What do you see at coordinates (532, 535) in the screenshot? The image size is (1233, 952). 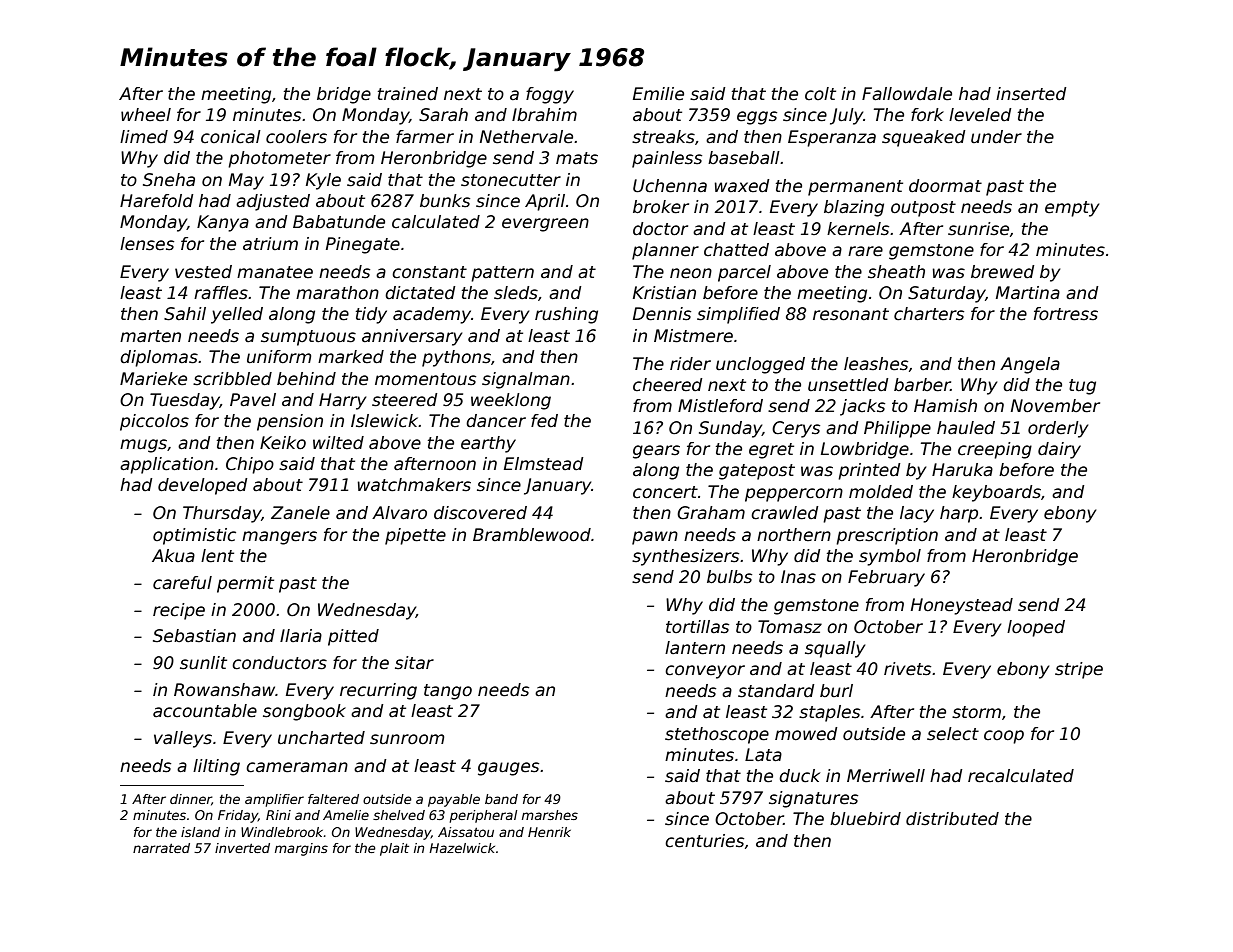 I see `Bramblewood` at bounding box center [532, 535].
